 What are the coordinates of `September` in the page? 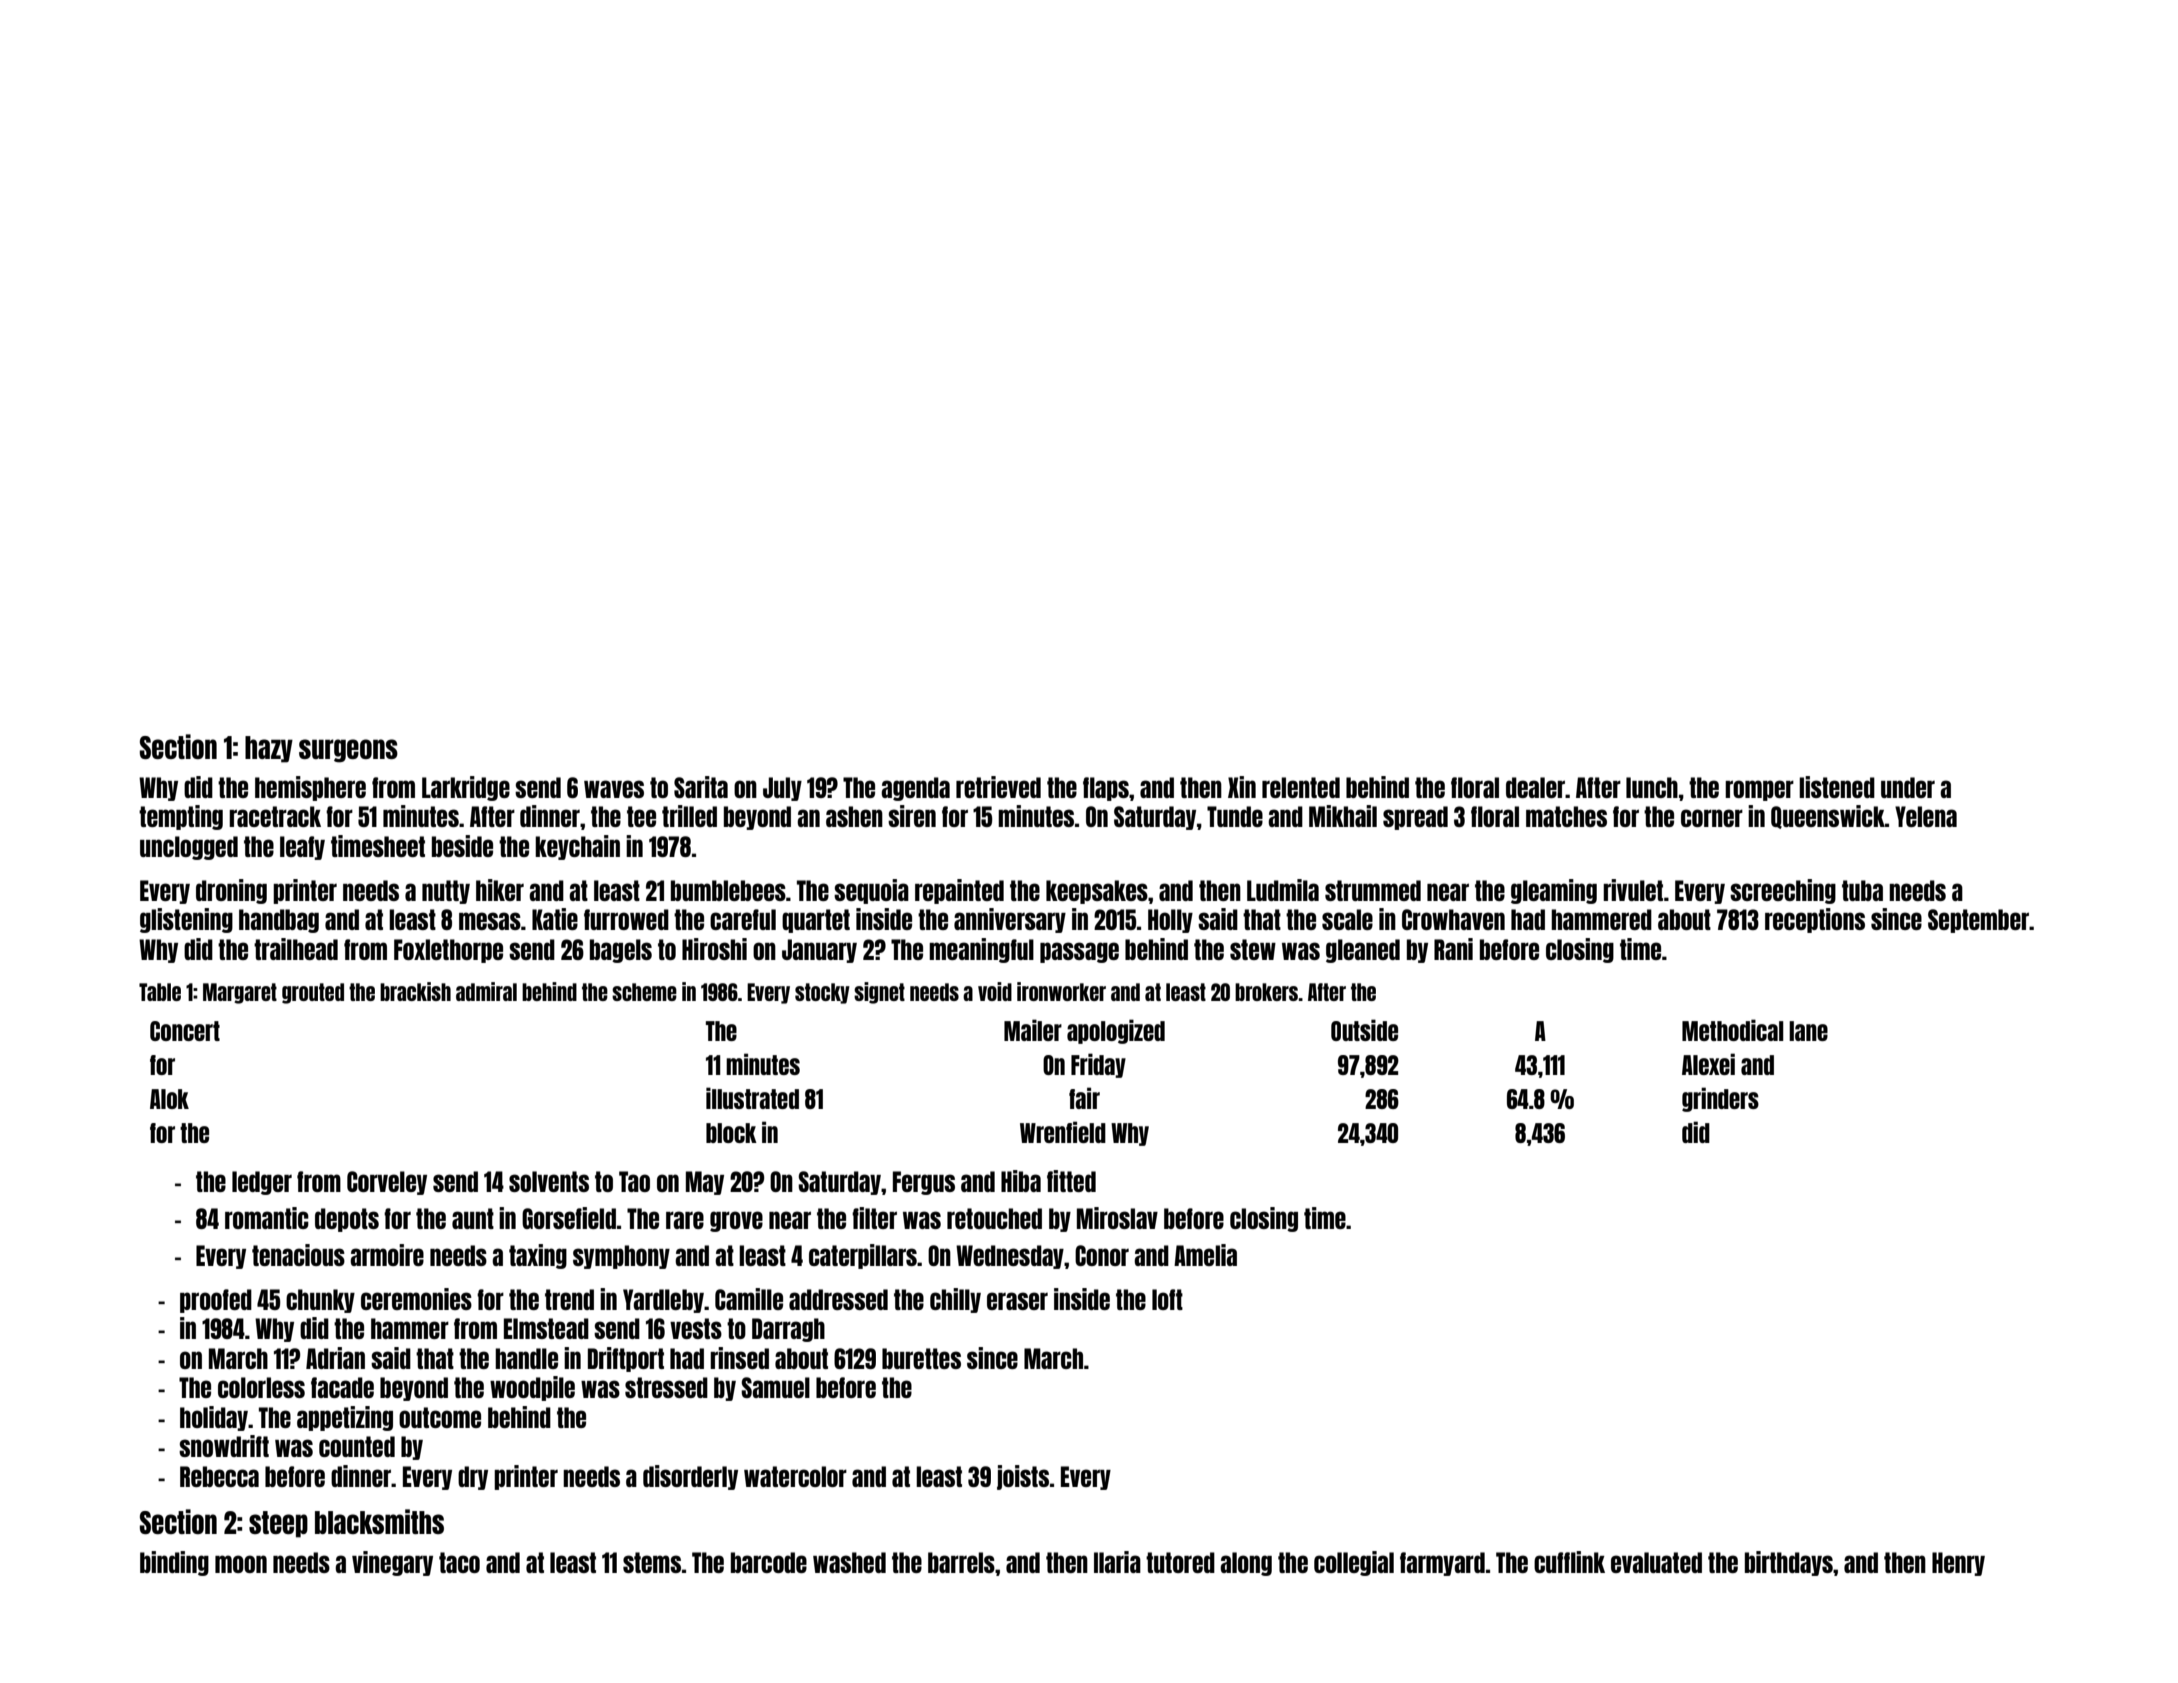 It's located at (1978, 921).
